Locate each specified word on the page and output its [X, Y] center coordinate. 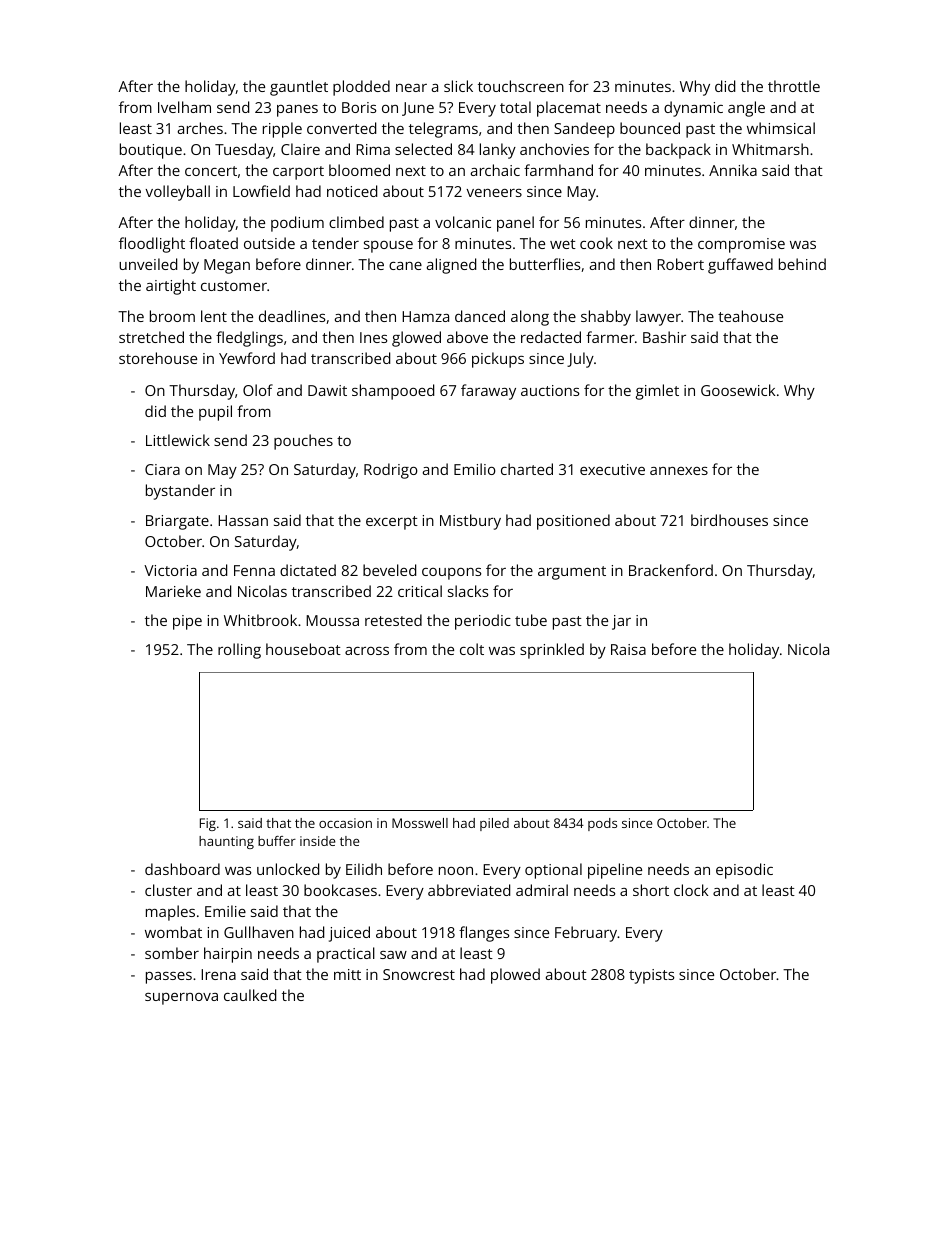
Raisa [628, 649]
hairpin [228, 955]
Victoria [170, 570]
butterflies [545, 264]
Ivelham [184, 107]
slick [458, 86]
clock [691, 890]
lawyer [658, 318]
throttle [794, 86]
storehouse [158, 358]
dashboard [182, 869]
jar [621, 622]
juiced [349, 934]
